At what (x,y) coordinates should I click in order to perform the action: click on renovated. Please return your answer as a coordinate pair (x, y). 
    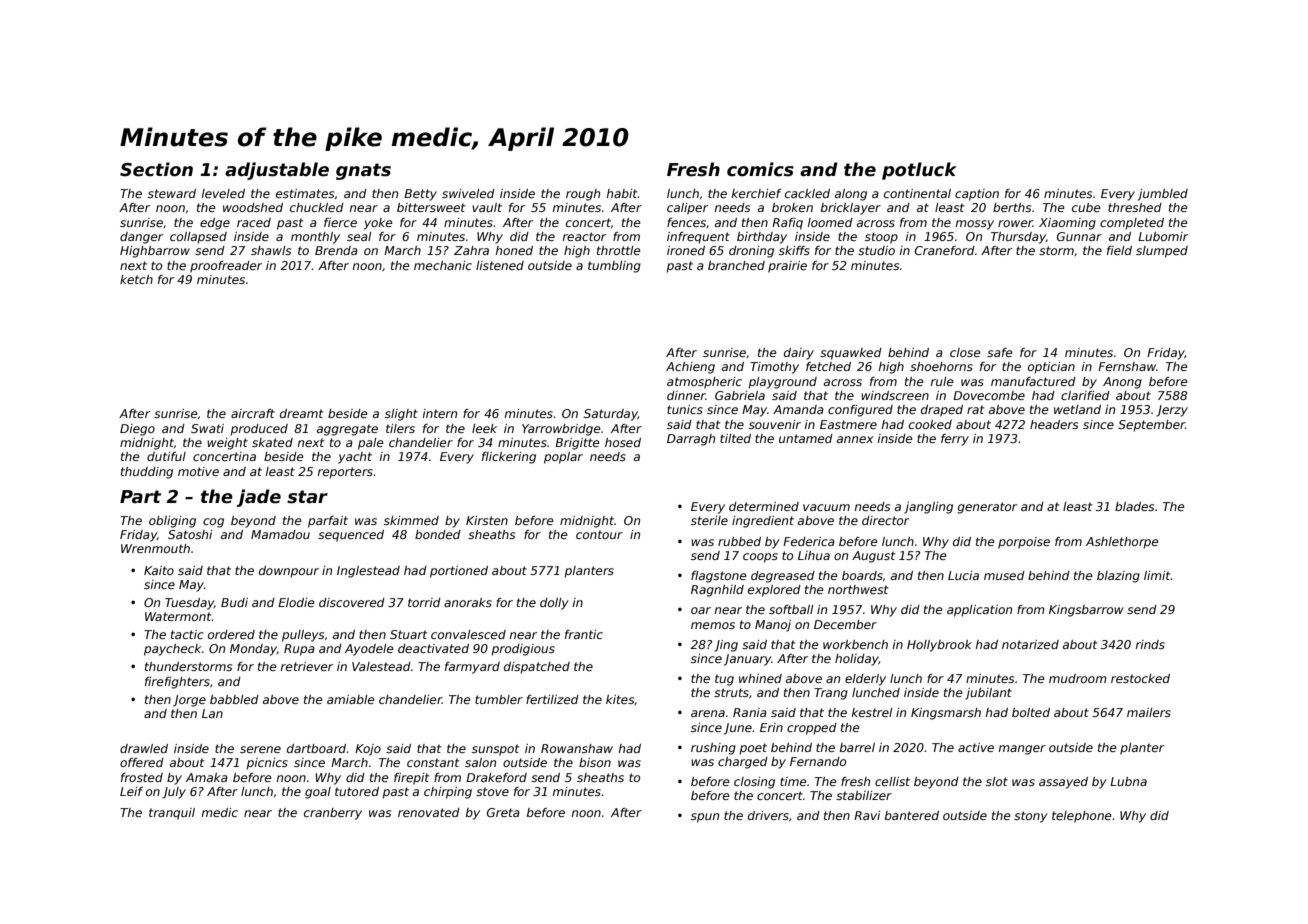
    Looking at the image, I should click on (429, 812).
